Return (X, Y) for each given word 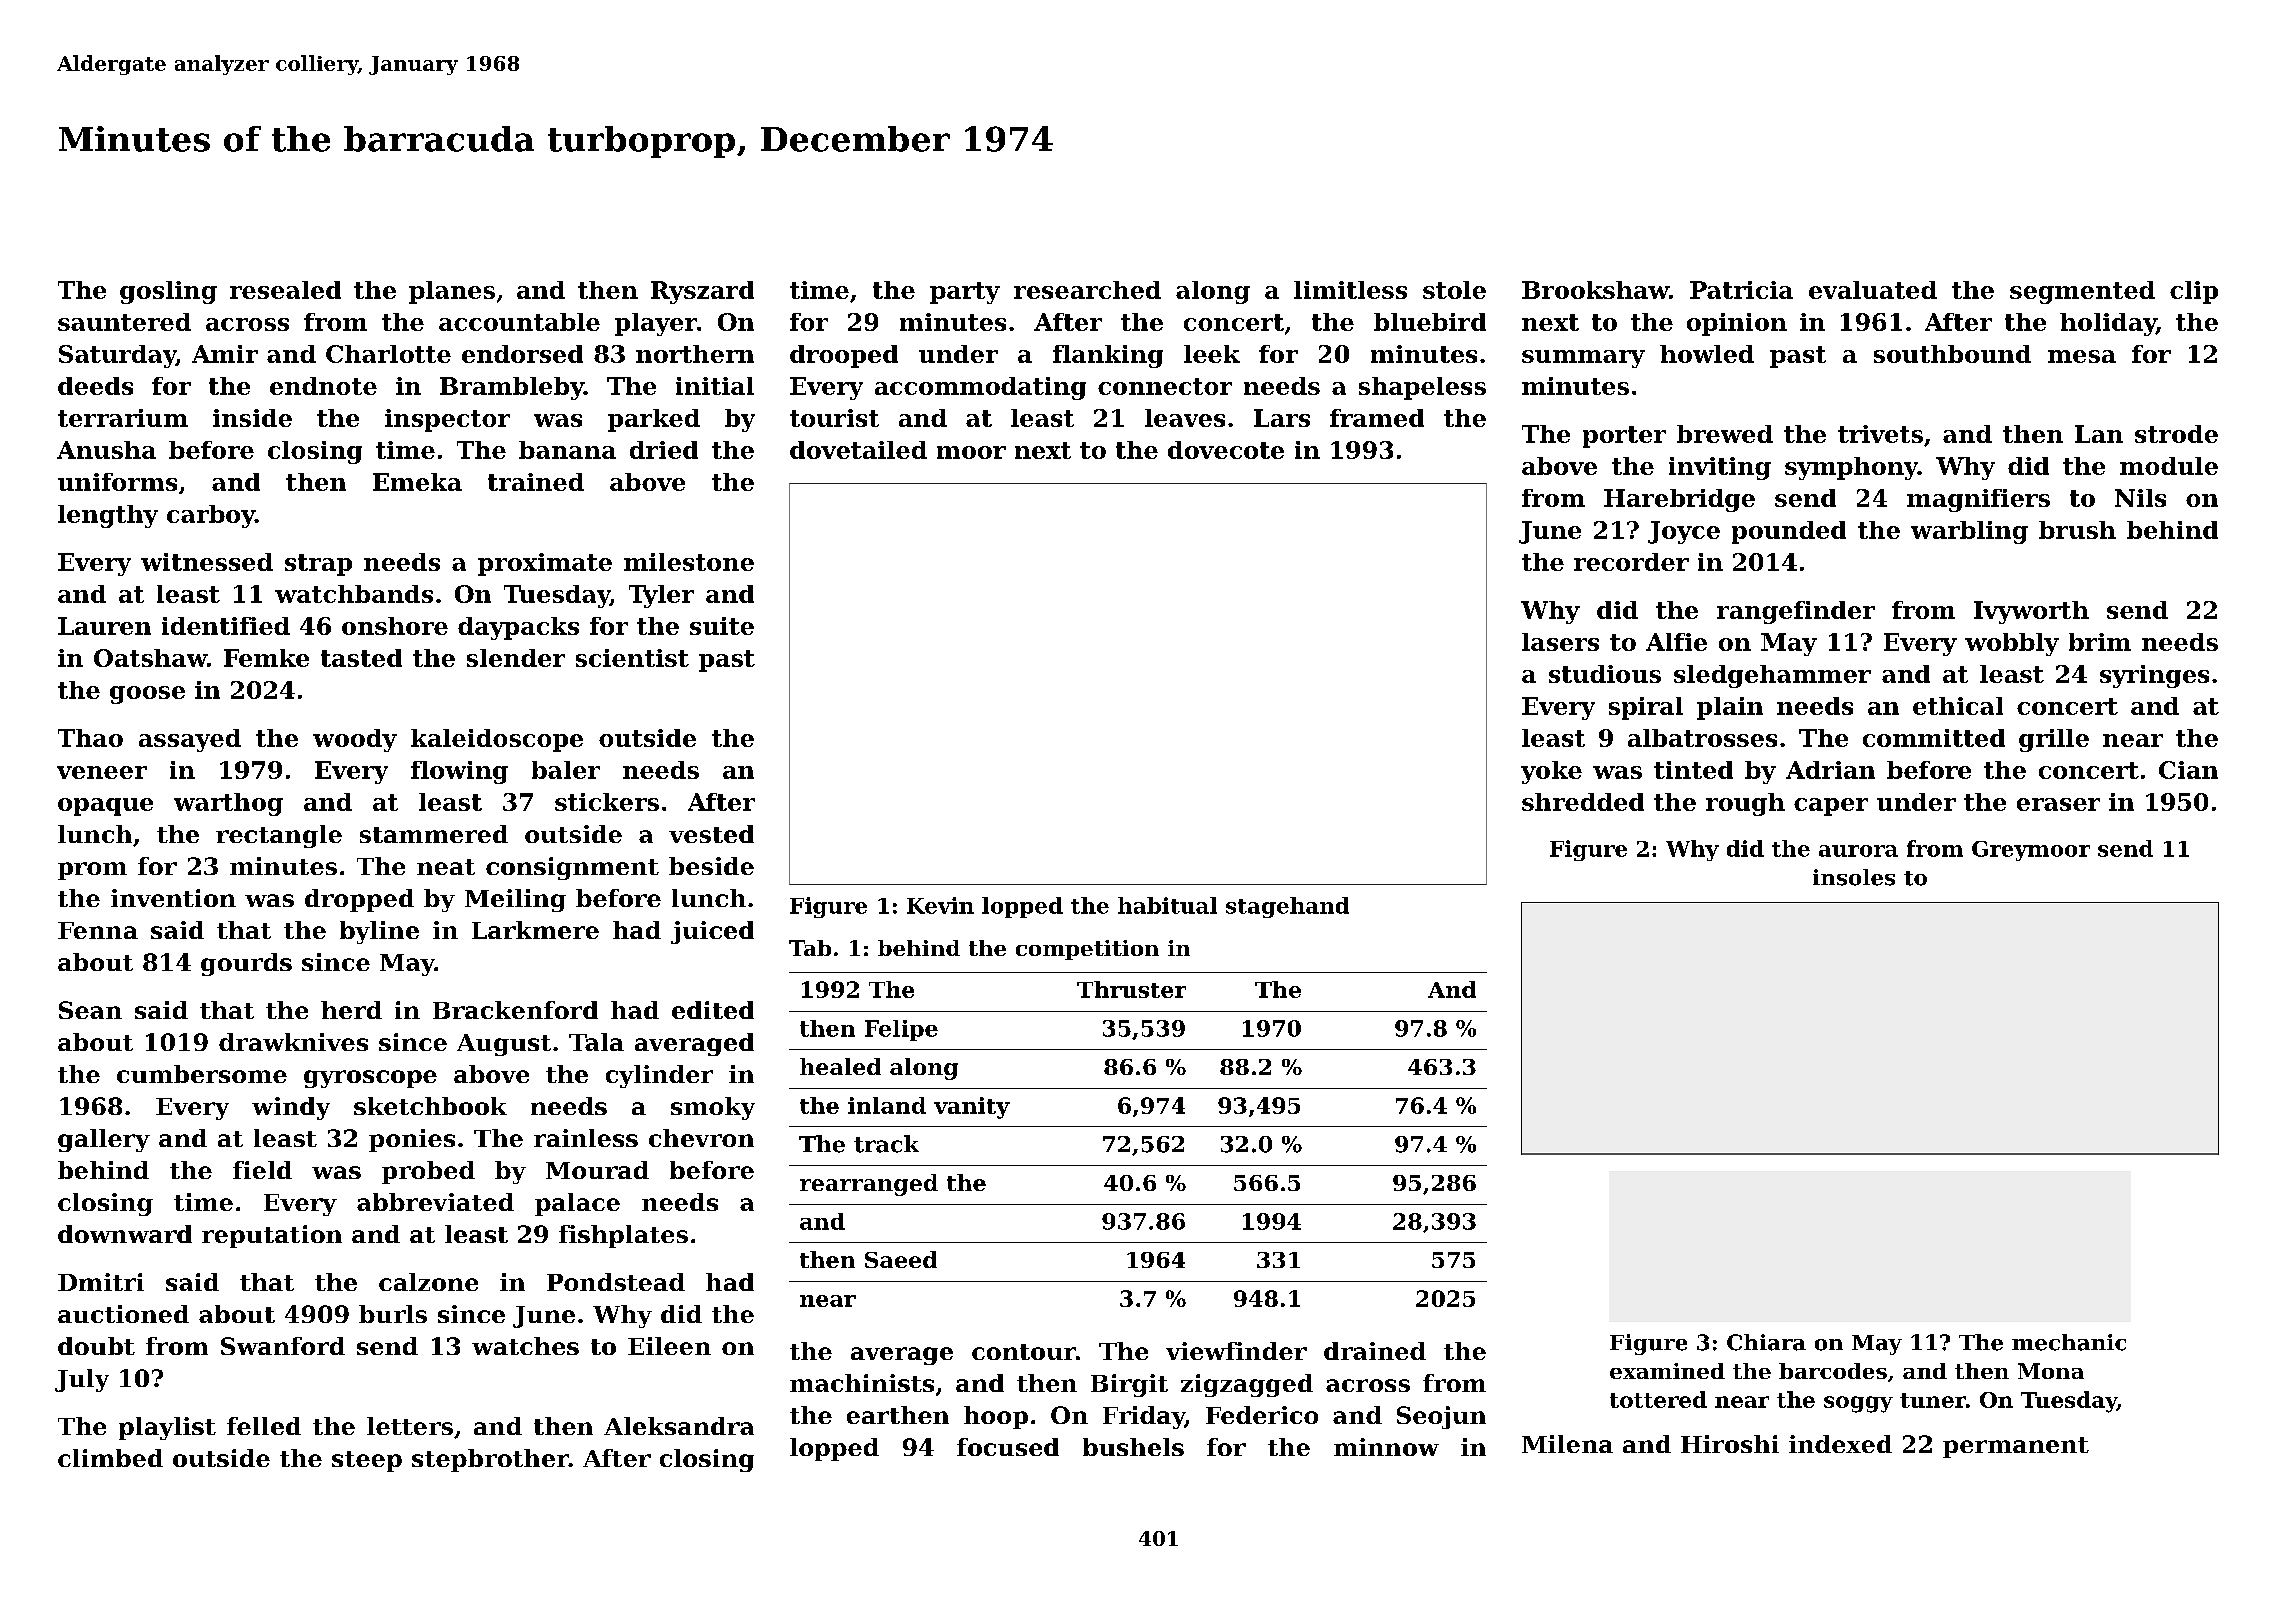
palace (577, 1204)
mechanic (2069, 1342)
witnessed (207, 562)
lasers (1560, 642)
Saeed (901, 1259)
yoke (1551, 772)
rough (1745, 804)
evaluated (1873, 290)
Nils (2140, 498)
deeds (95, 386)
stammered (434, 834)
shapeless (1422, 388)
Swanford (283, 1346)
